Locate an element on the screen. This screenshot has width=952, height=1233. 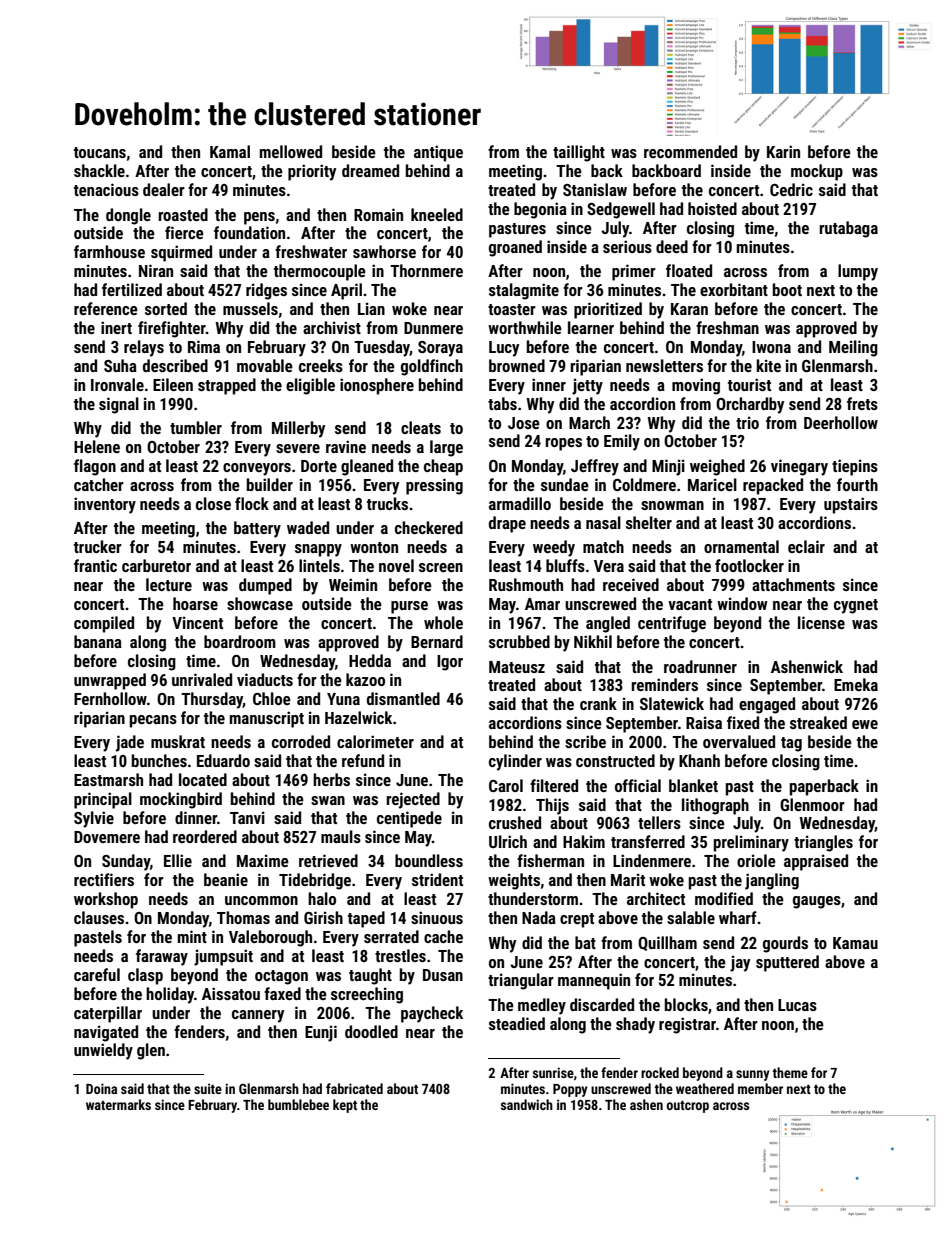
manuscript is located at coordinates (267, 719).
